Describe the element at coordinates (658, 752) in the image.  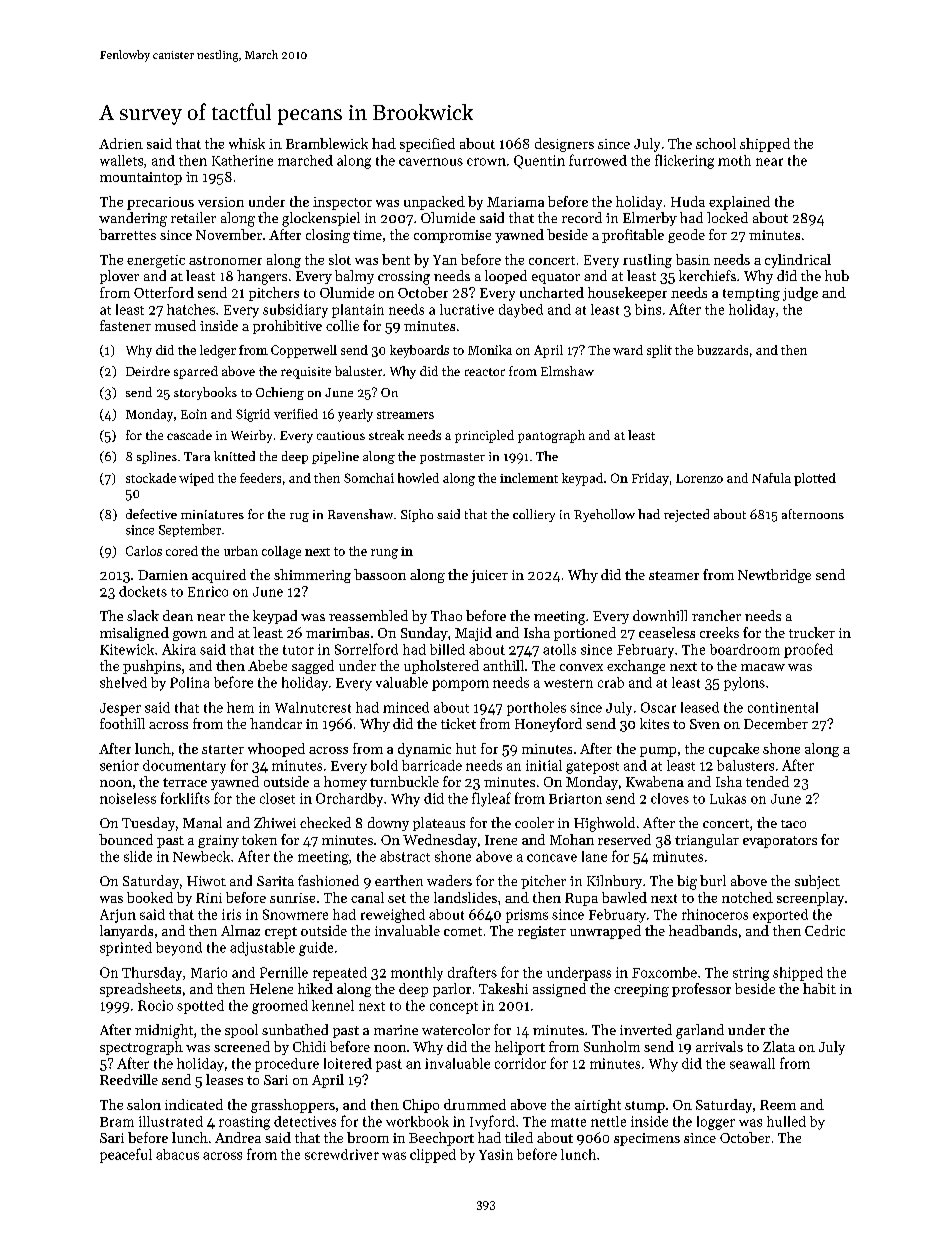
I see `pump` at that location.
